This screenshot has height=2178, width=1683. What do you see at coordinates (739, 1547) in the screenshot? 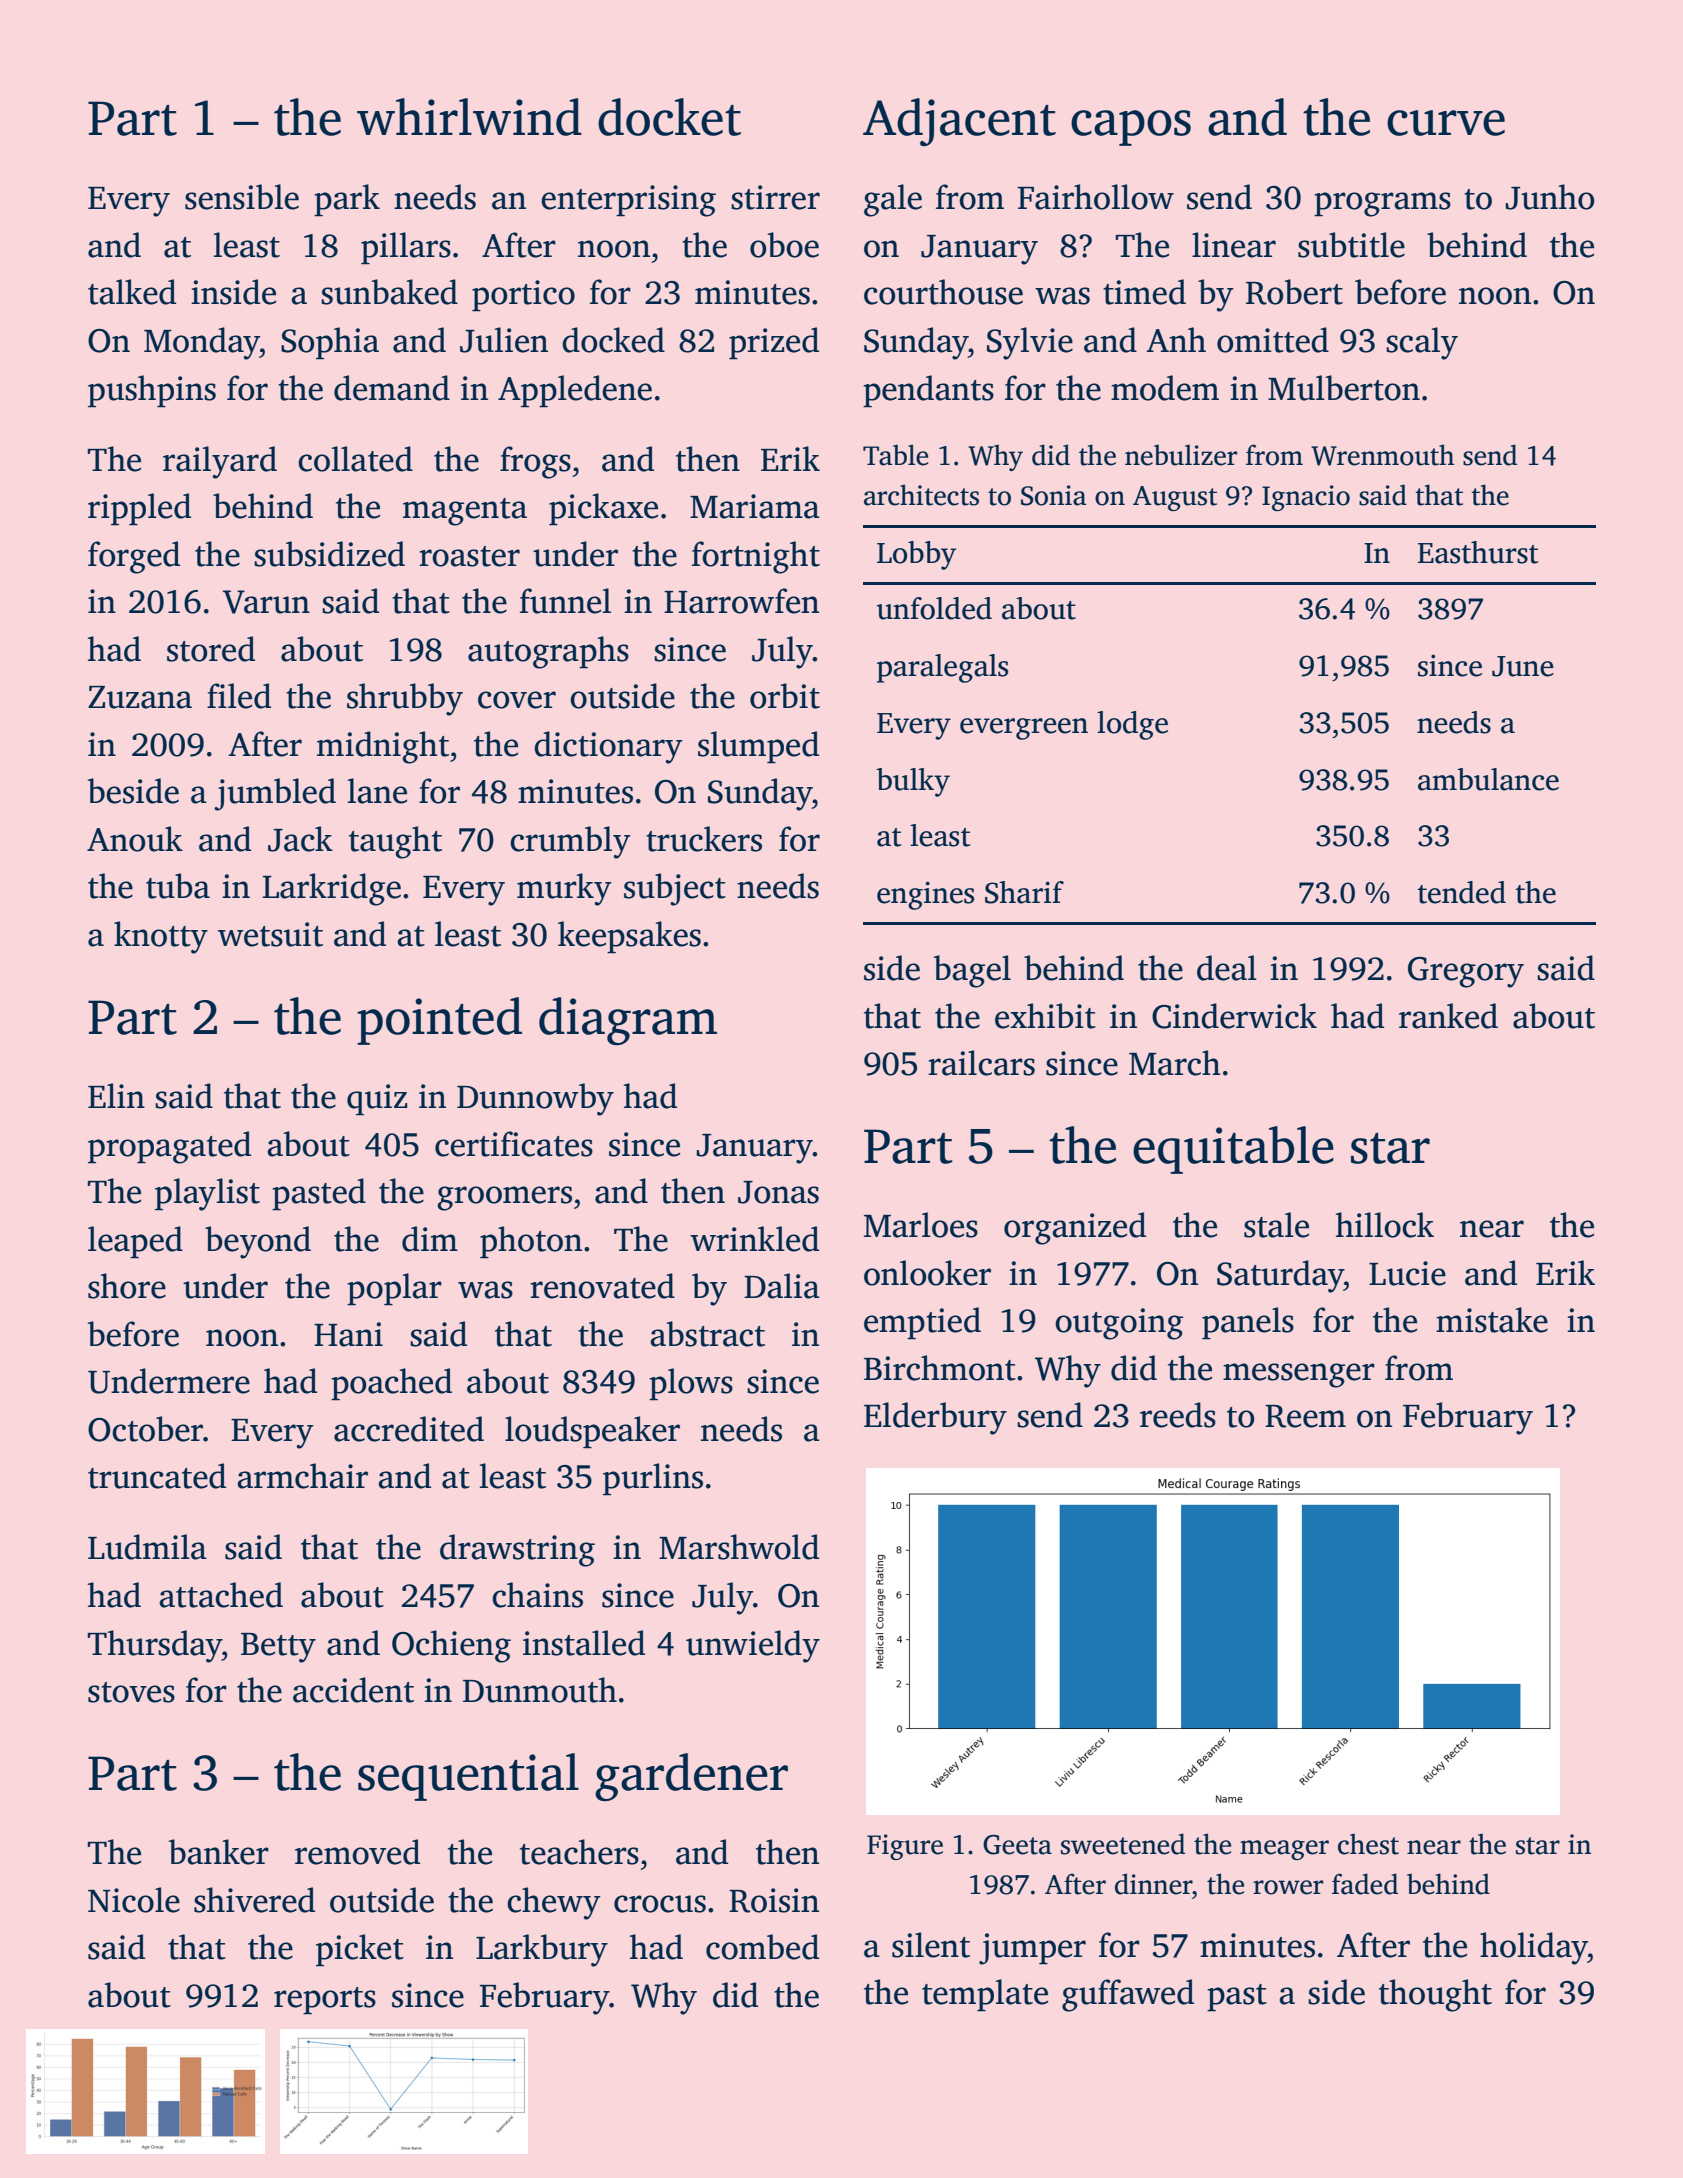
I see `Marshwold` at bounding box center [739, 1547].
